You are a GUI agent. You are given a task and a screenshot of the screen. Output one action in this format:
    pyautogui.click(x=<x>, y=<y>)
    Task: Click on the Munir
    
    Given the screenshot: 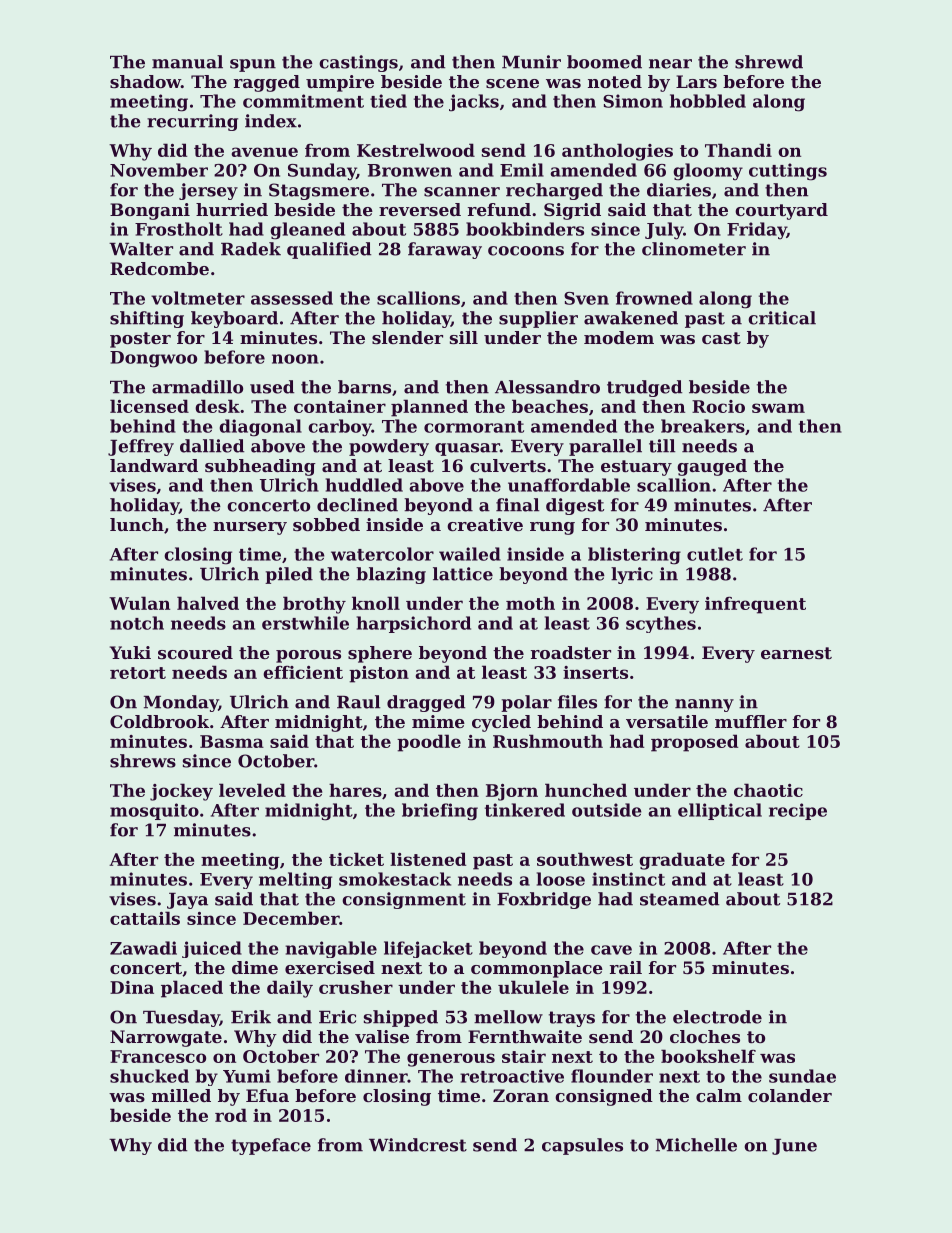 What is the action you would take?
    pyautogui.click(x=531, y=62)
